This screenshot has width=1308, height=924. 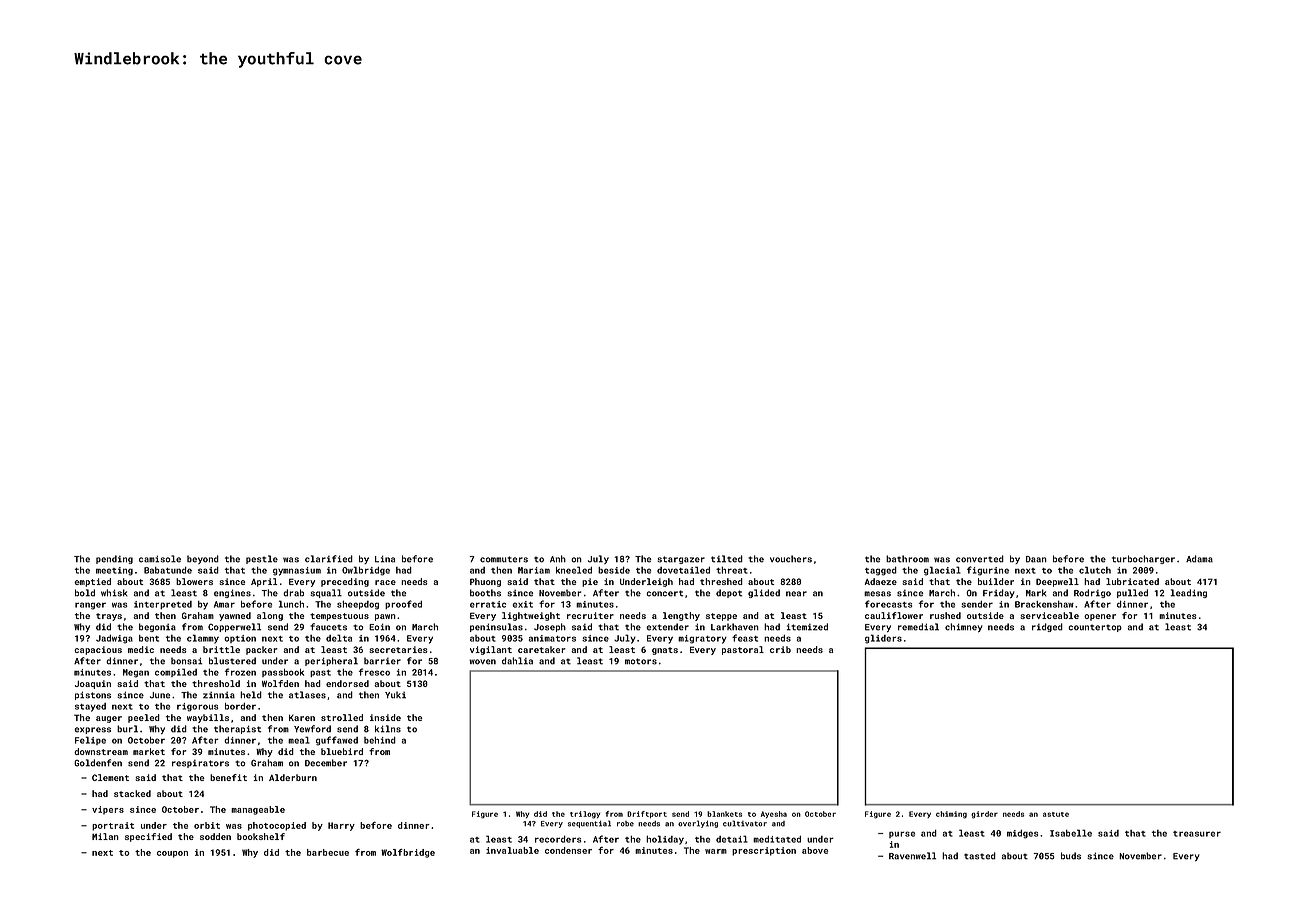 I want to click on turbocharger, so click(x=1143, y=559).
